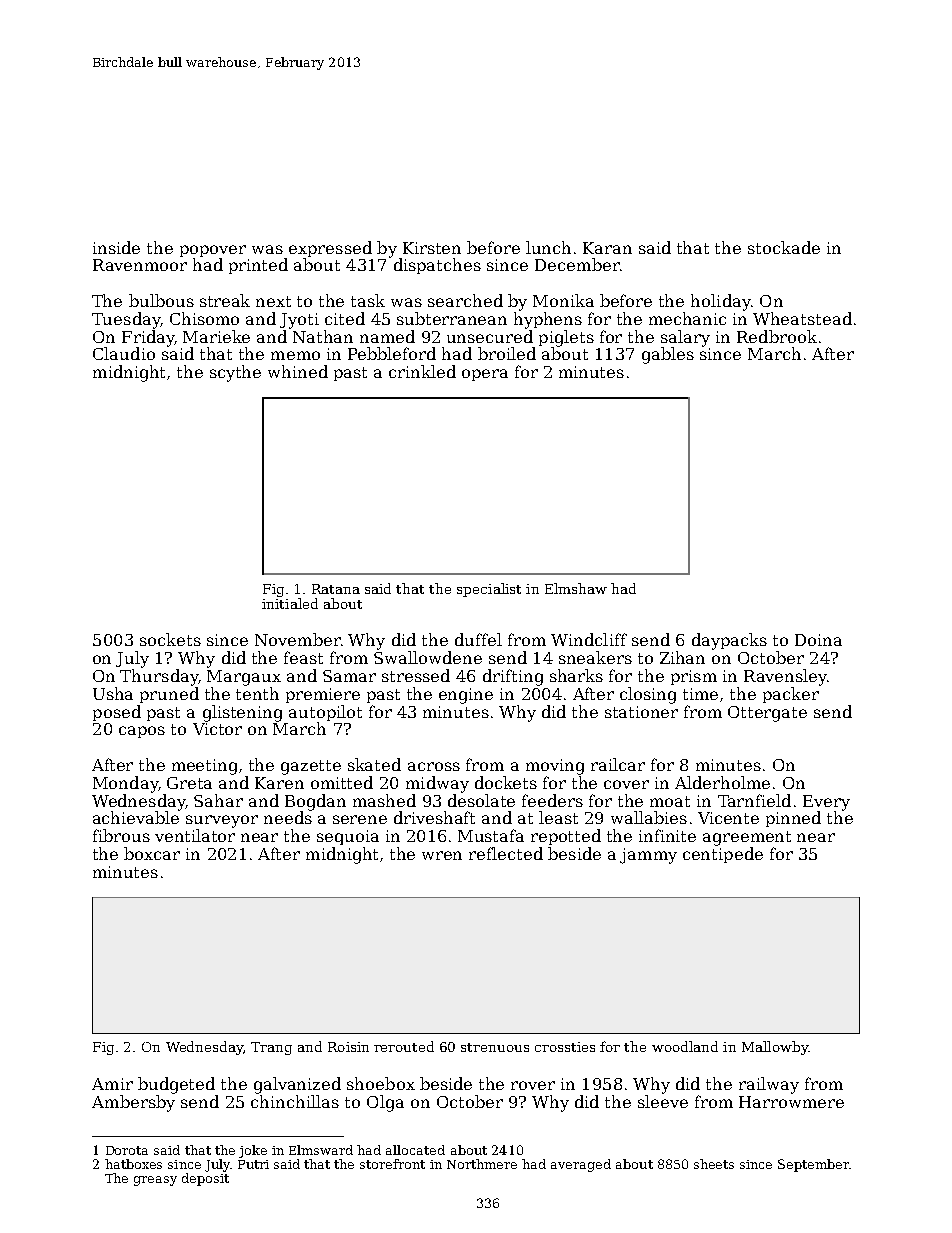 Image resolution: width=952 pixels, height=1233 pixels. I want to click on Trang, so click(271, 1048).
